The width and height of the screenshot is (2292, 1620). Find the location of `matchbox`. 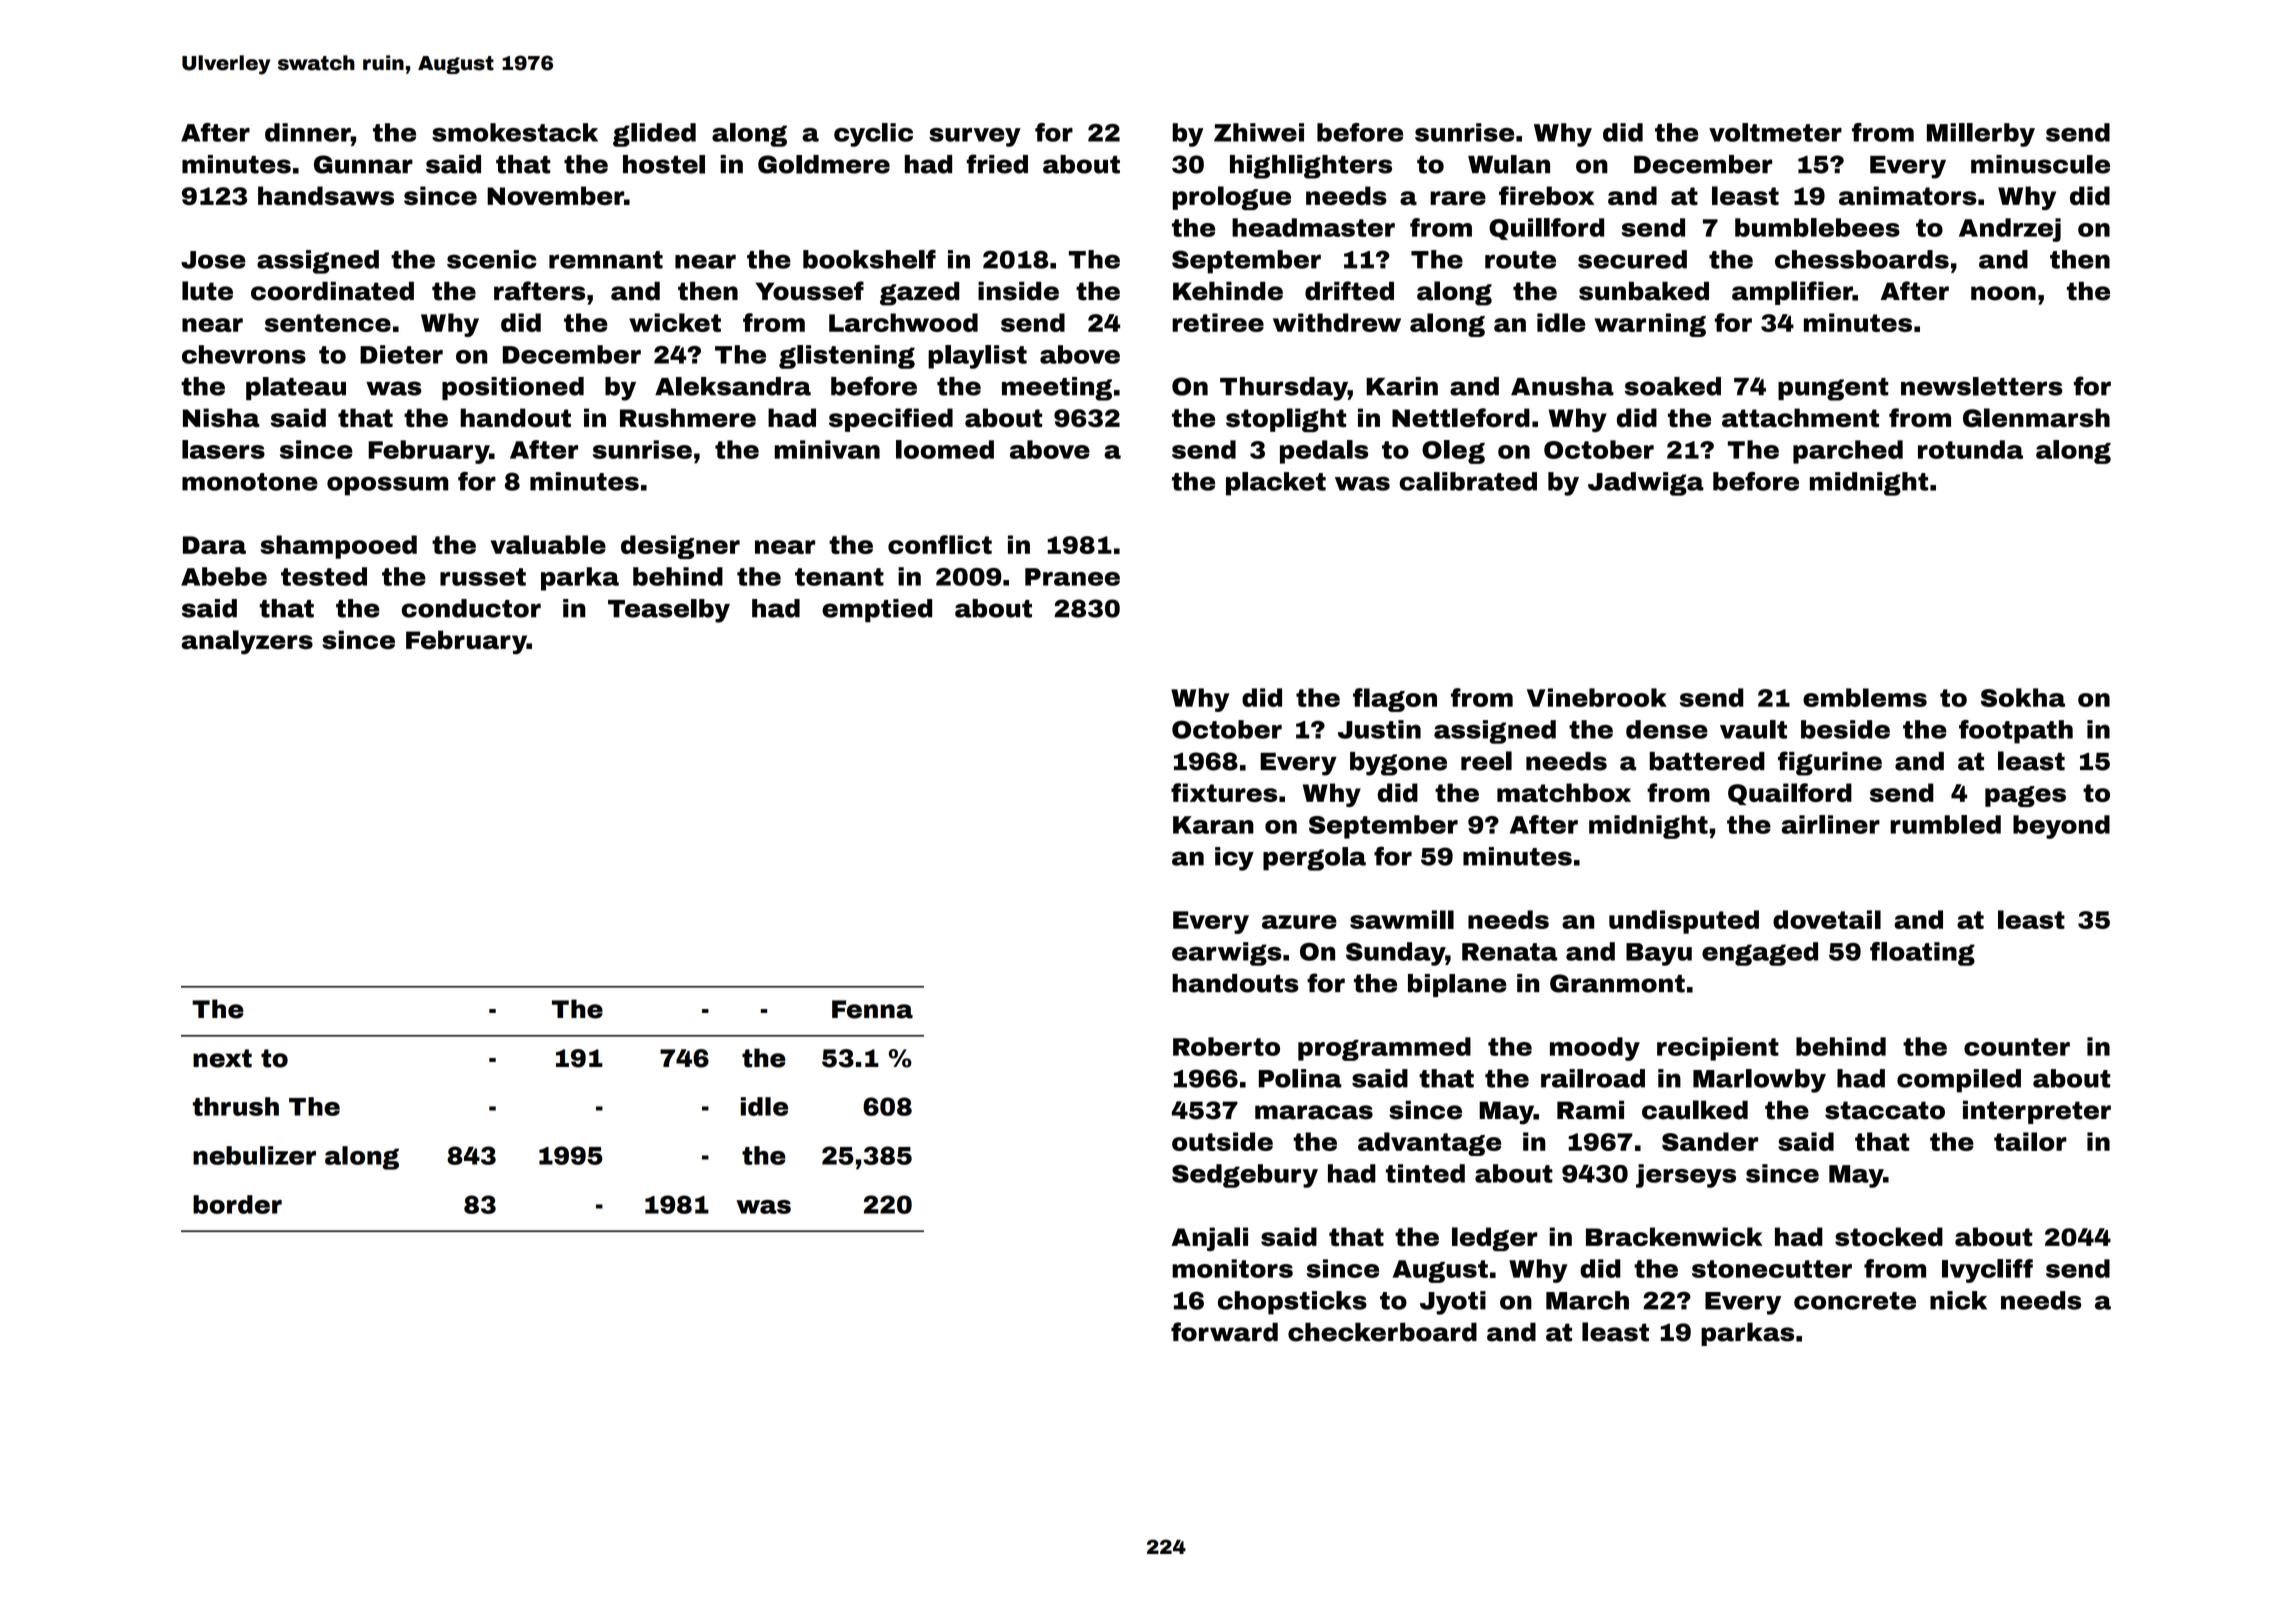

matchbox is located at coordinates (1564, 792).
